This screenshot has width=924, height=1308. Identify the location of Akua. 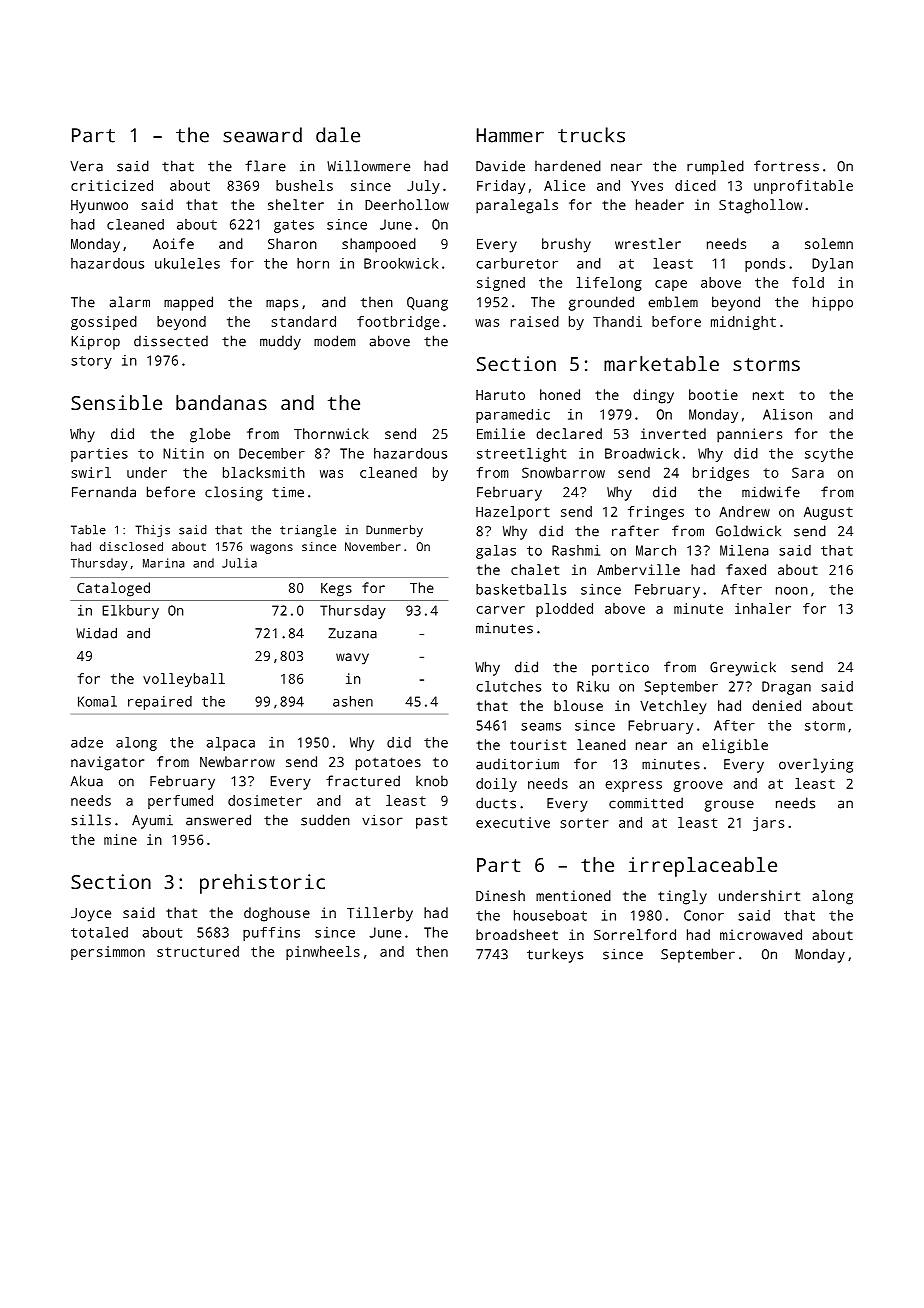
(86, 781).
